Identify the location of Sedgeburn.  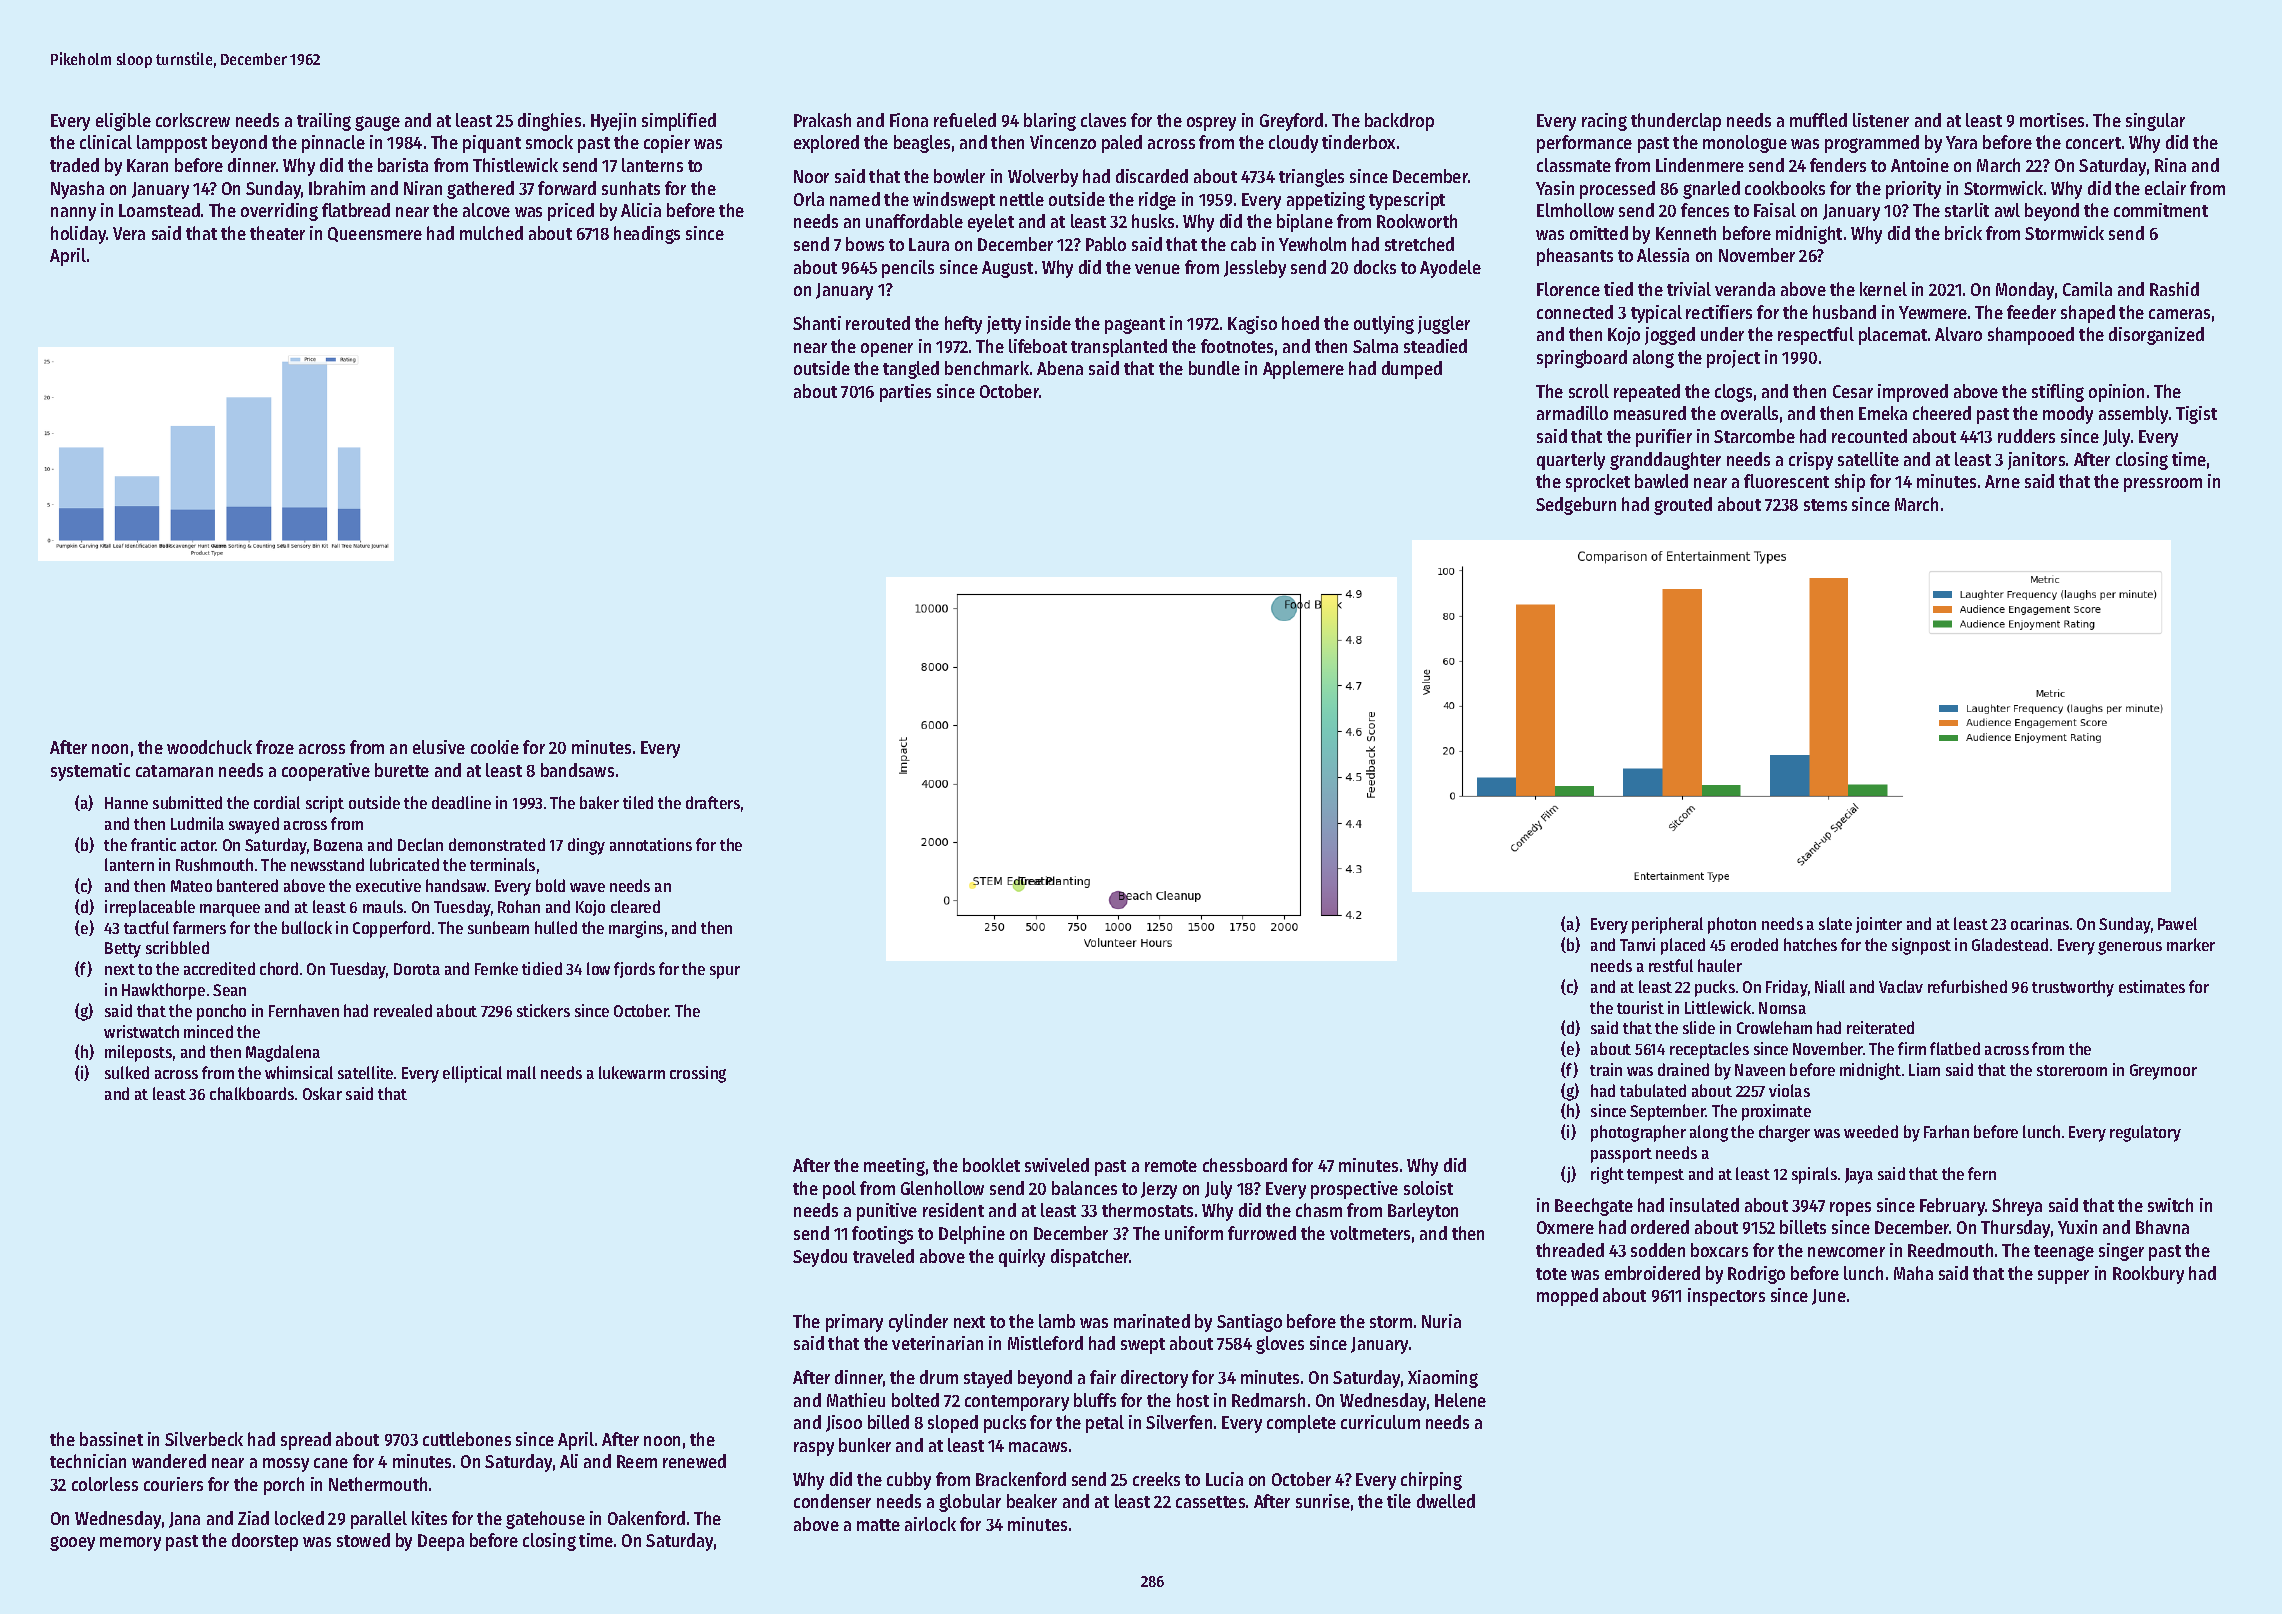
(1576, 506).
